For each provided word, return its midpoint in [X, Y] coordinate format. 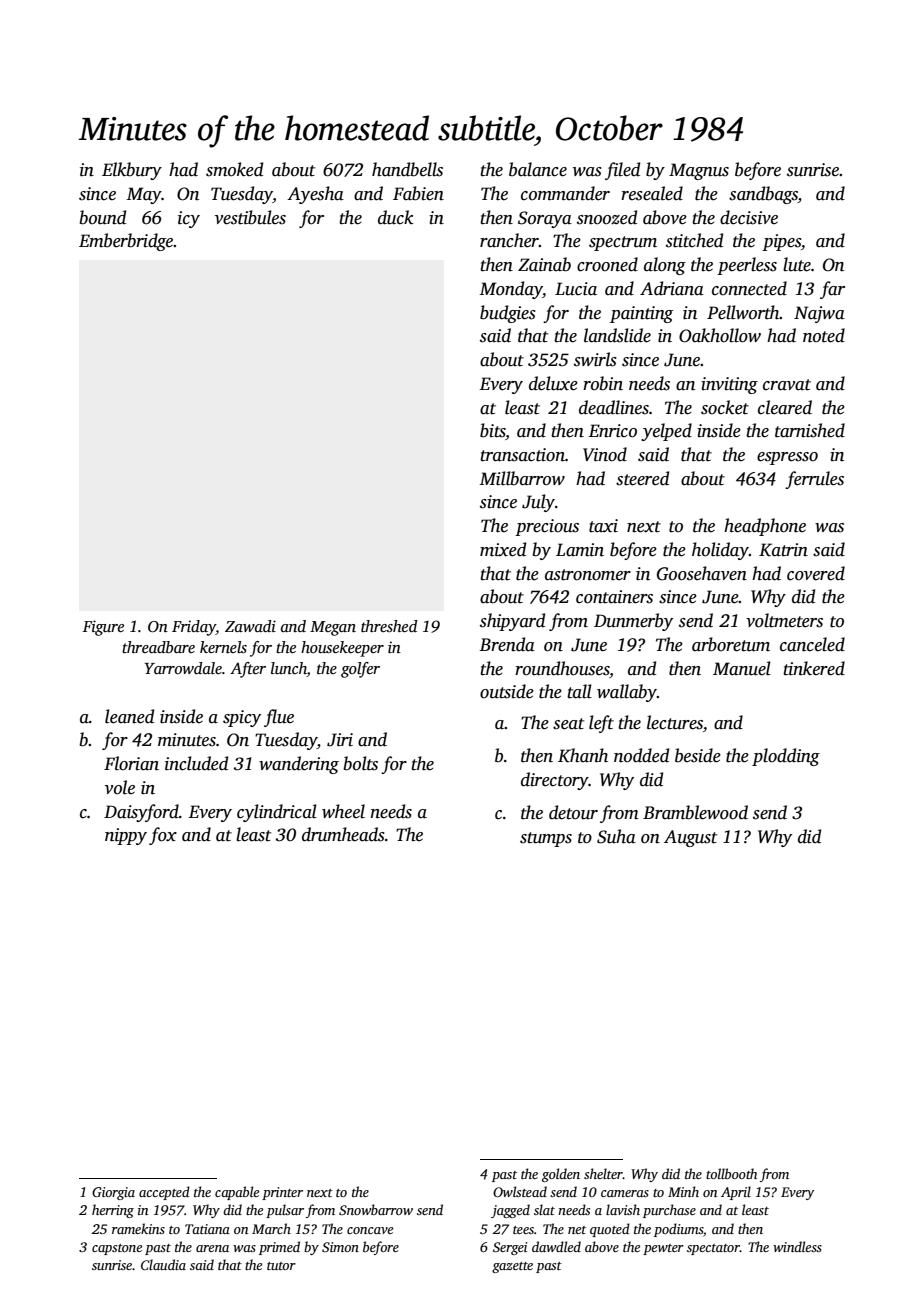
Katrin [783, 550]
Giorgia [113, 1193]
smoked [234, 169]
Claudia [163, 1264]
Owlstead [520, 1191]
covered [816, 573]
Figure [103, 628]
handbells [407, 169]
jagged [510, 1211]
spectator [713, 1249]
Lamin [580, 550]
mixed [503, 549]
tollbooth [731, 1173]
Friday [194, 628]
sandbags [763, 195]
